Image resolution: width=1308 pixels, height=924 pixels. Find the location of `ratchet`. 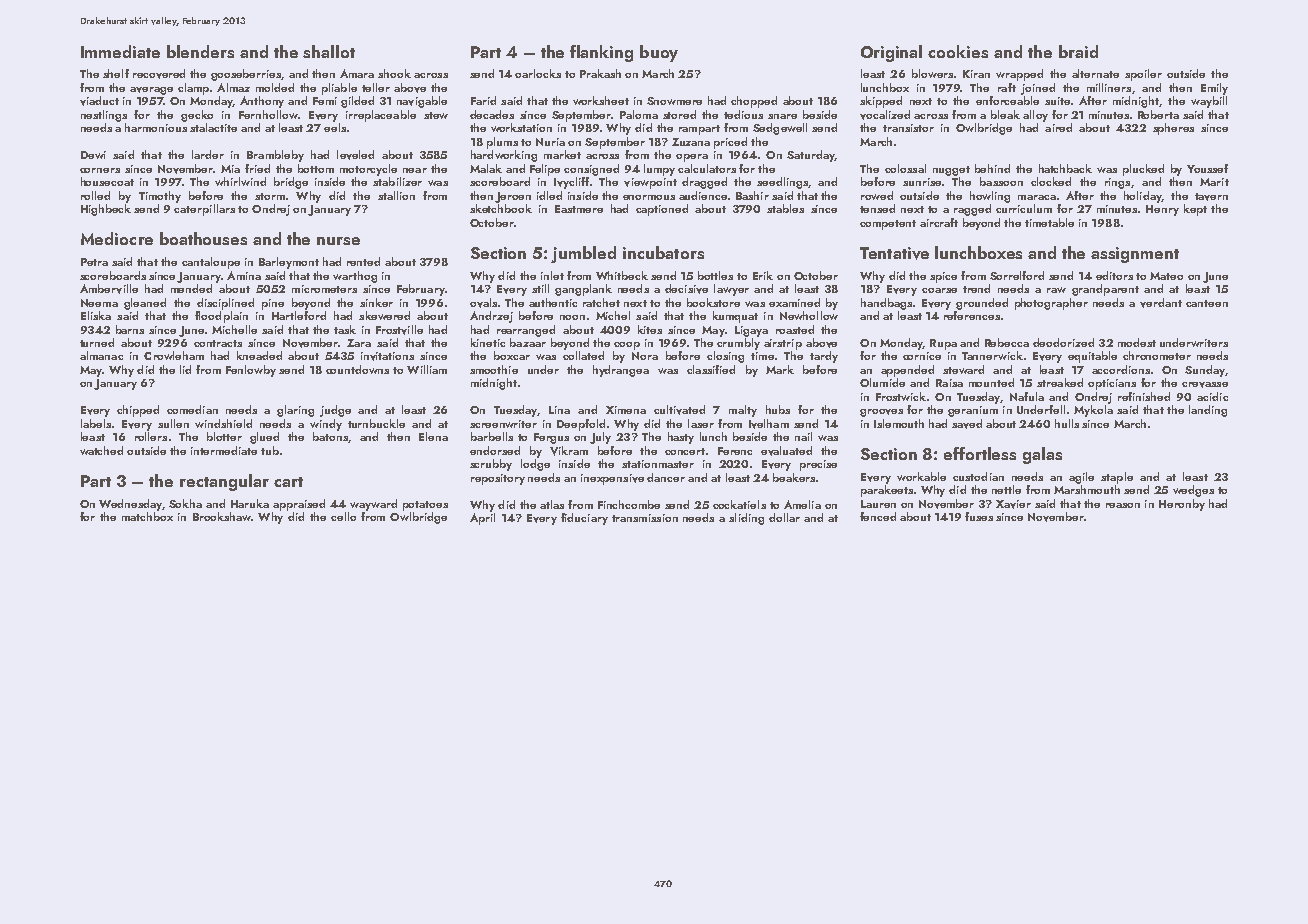

ratchet is located at coordinates (601, 302).
